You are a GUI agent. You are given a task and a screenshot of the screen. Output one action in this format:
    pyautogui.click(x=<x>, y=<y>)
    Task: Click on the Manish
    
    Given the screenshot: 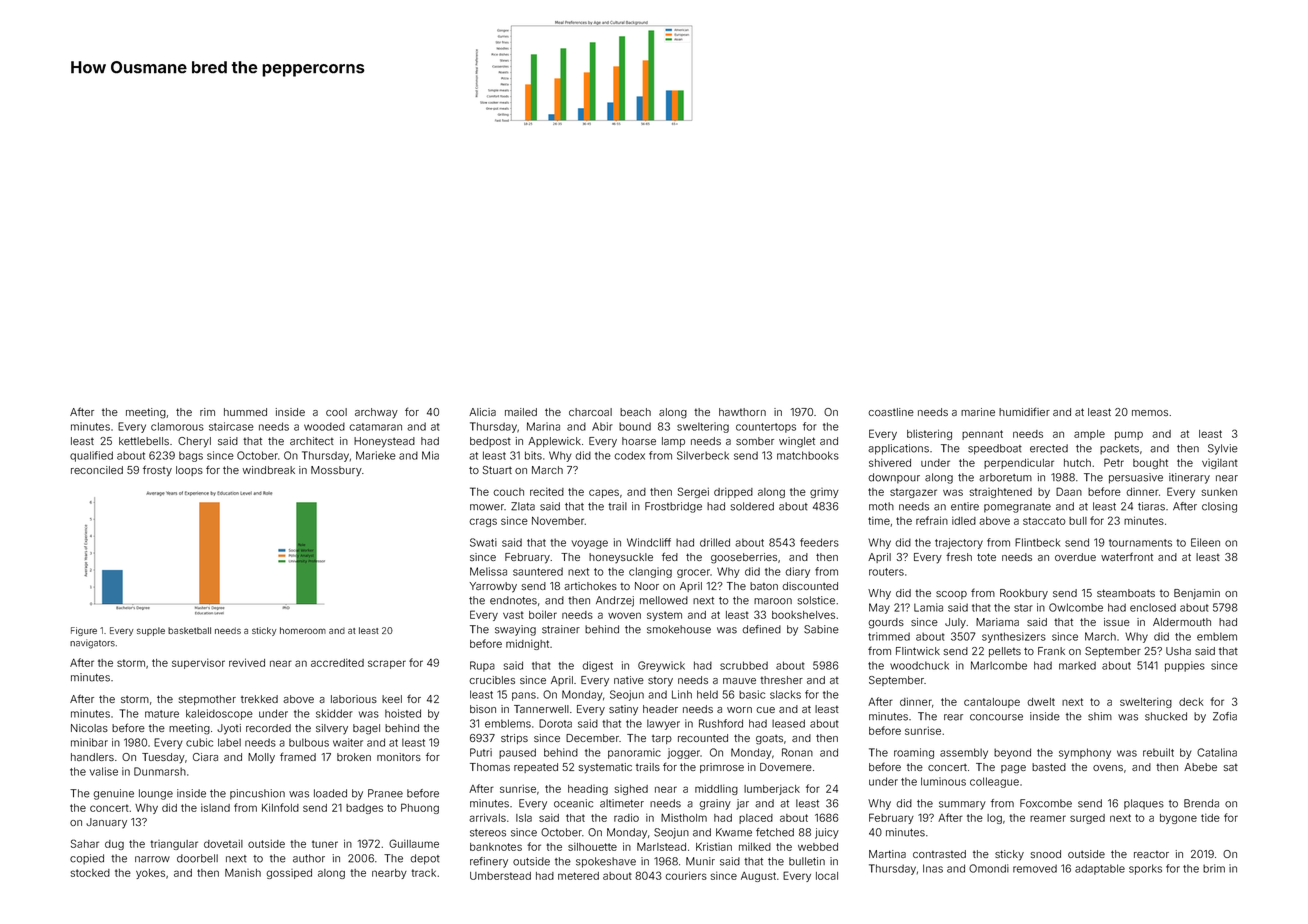 What is the action you would take?
    pyautogui.click(x=243, y=873)
